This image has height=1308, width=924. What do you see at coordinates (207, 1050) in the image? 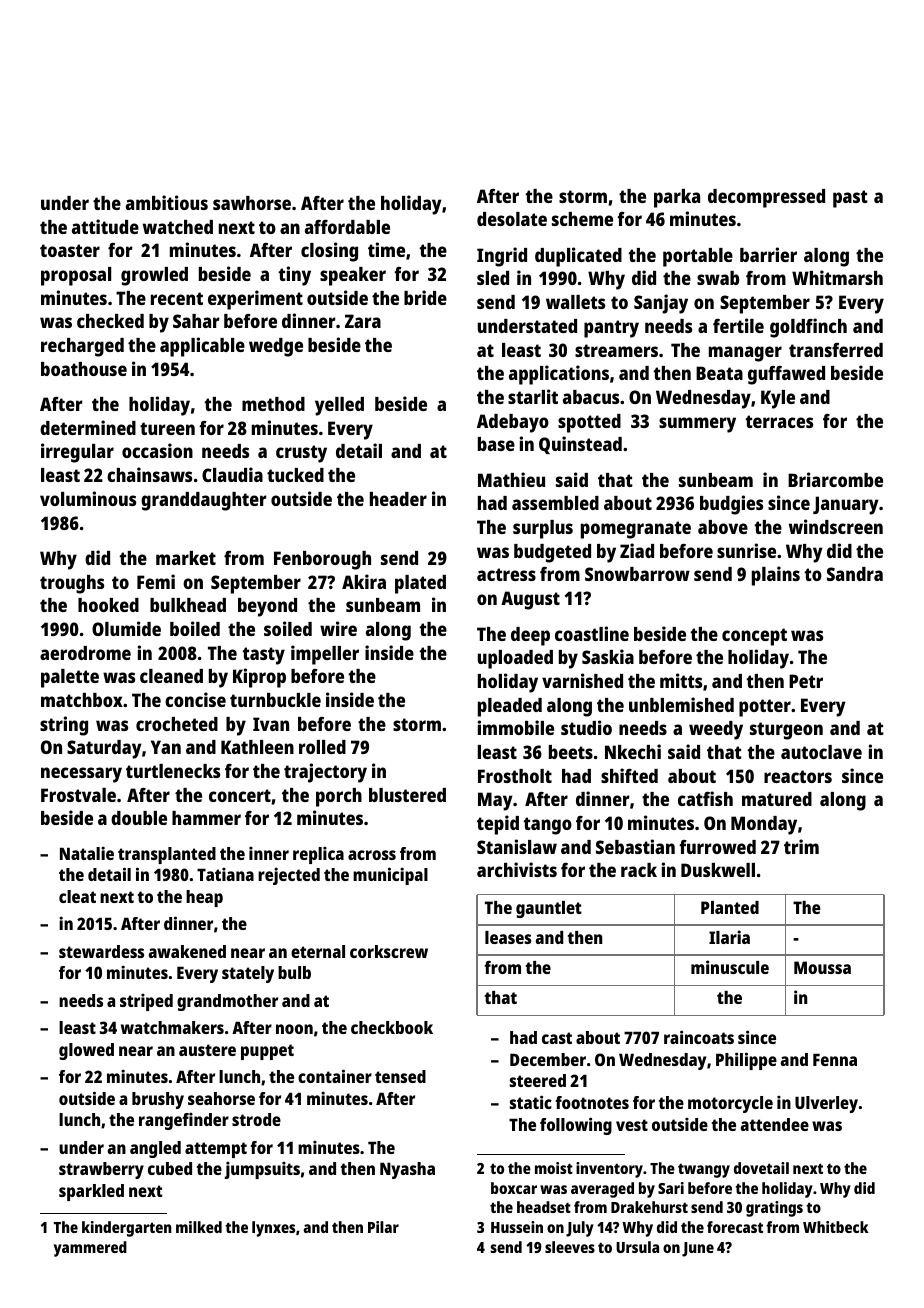
I see `austere` at bounding box center [207, 1050].
